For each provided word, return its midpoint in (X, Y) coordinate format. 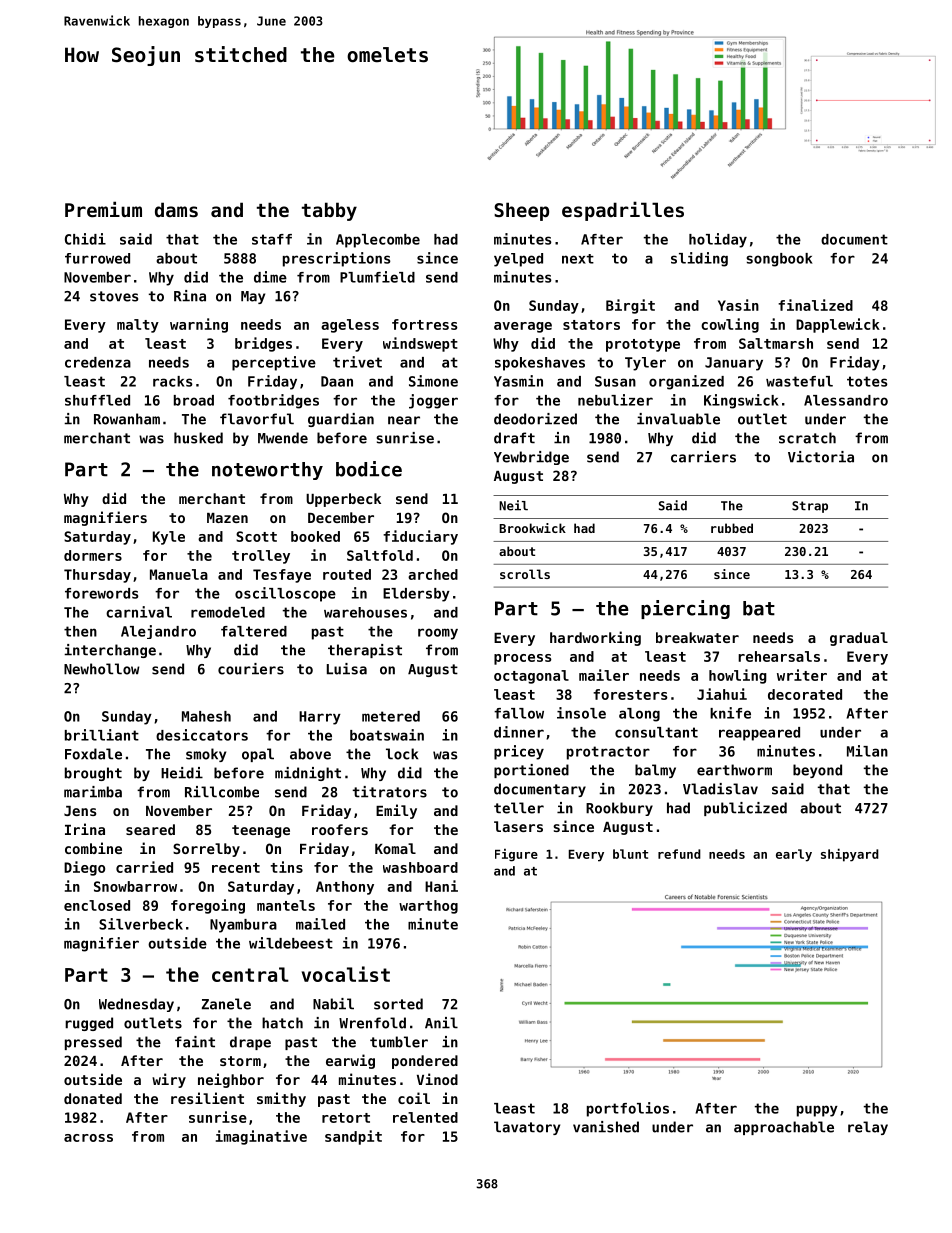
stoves (114, 296)
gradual (859, 639)
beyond (817, 771)
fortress (425, 324)
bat (759, 608)
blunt (630, 854)
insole (581, 713)
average (523, 327)
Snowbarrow (135, 886)
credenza (98, 362)
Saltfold (380, 555)
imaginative (261, 1137)
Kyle (169, 538)
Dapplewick (838, 325)
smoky (206, 755)
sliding (699, 259)
